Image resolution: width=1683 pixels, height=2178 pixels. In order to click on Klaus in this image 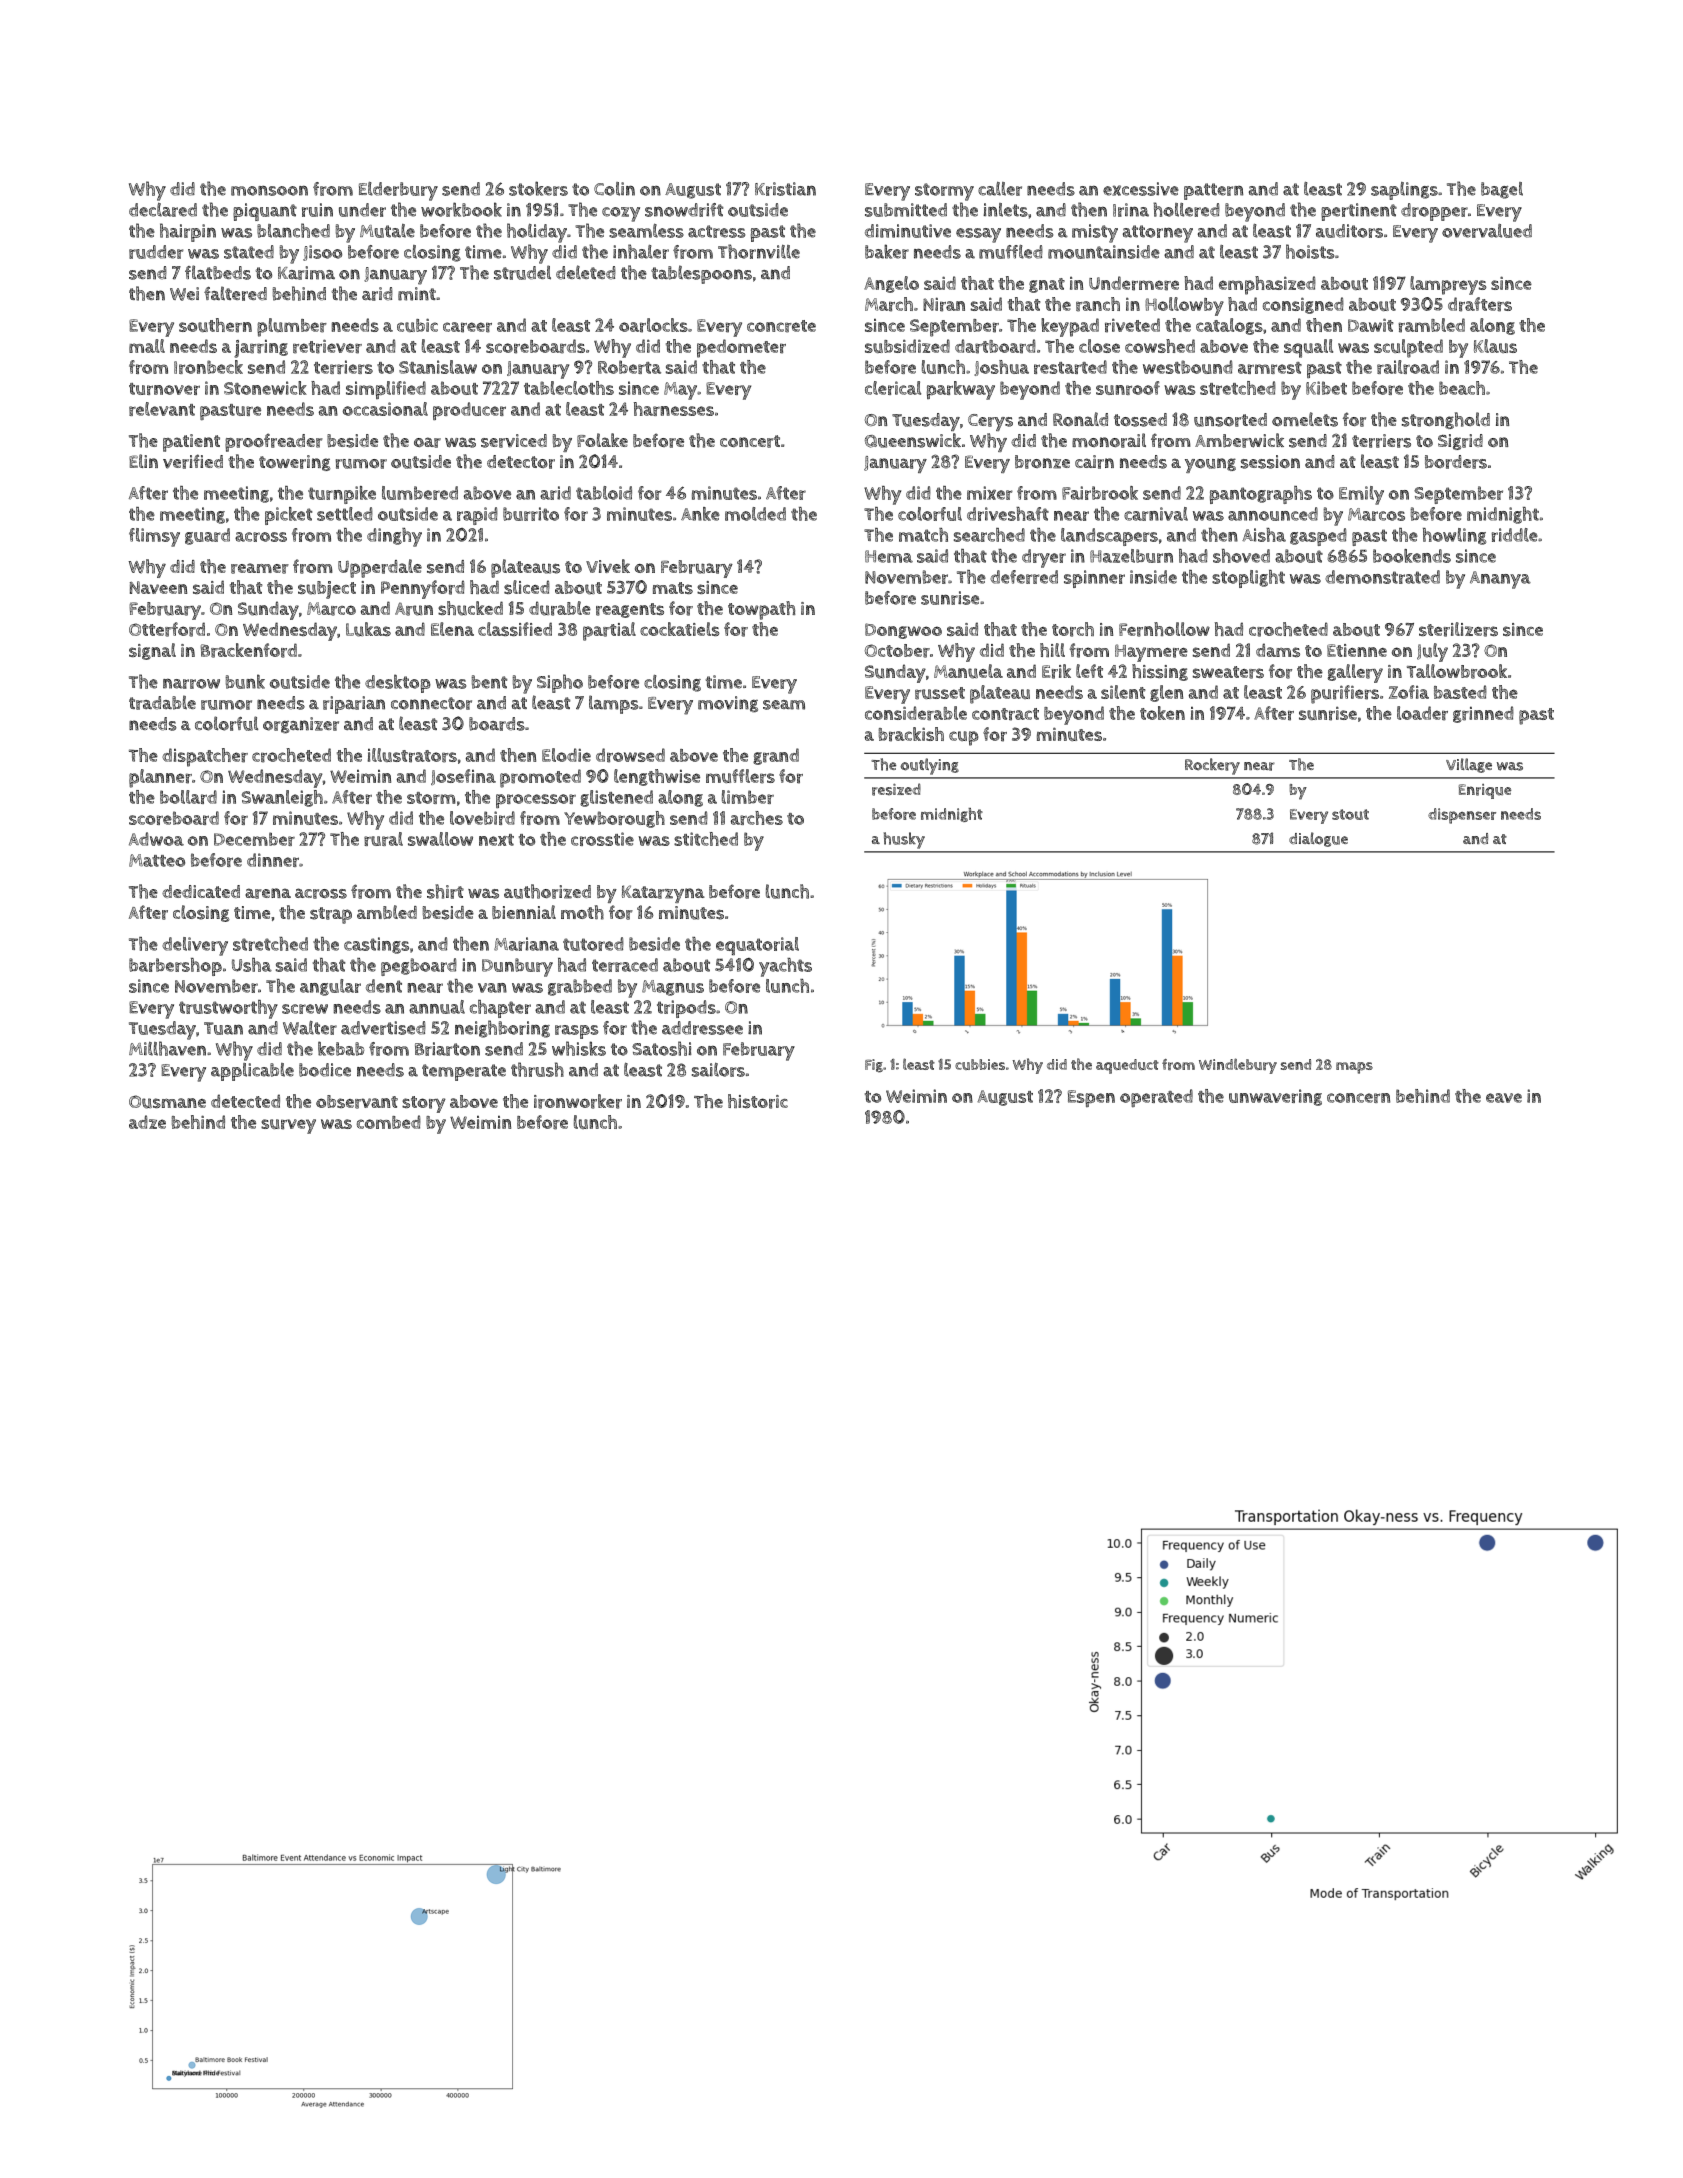, I will do `click(1495, 346)`.
